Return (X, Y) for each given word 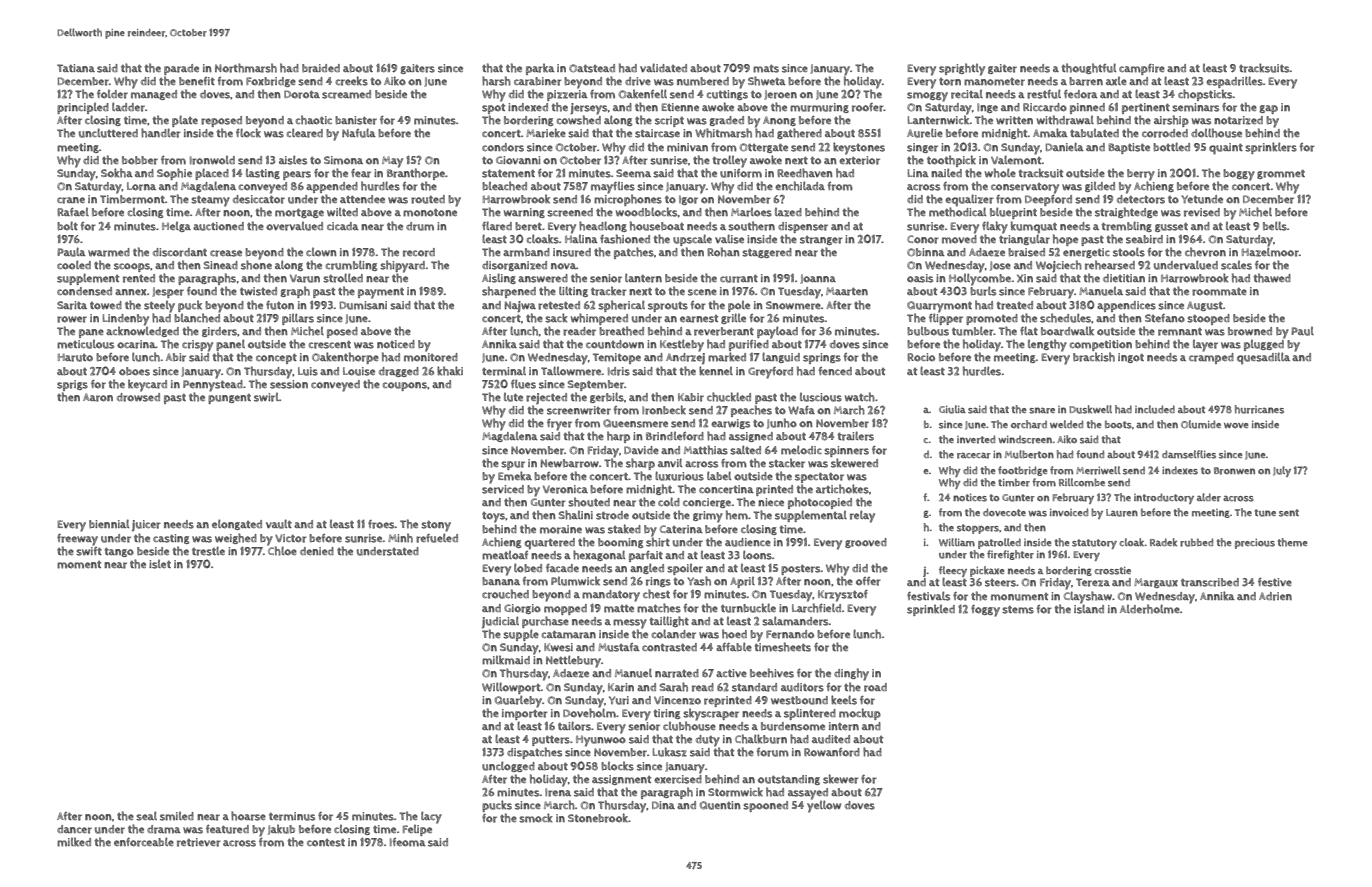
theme (1292, 542)
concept (276, 359)
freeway (77, 540)
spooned (765, 806)
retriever (199, 842)
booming (620, 543)
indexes (1180, 470)
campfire (1142, 69)
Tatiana (76, 68)
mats (766, 69)
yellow (824, 806)
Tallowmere (571, 371)
